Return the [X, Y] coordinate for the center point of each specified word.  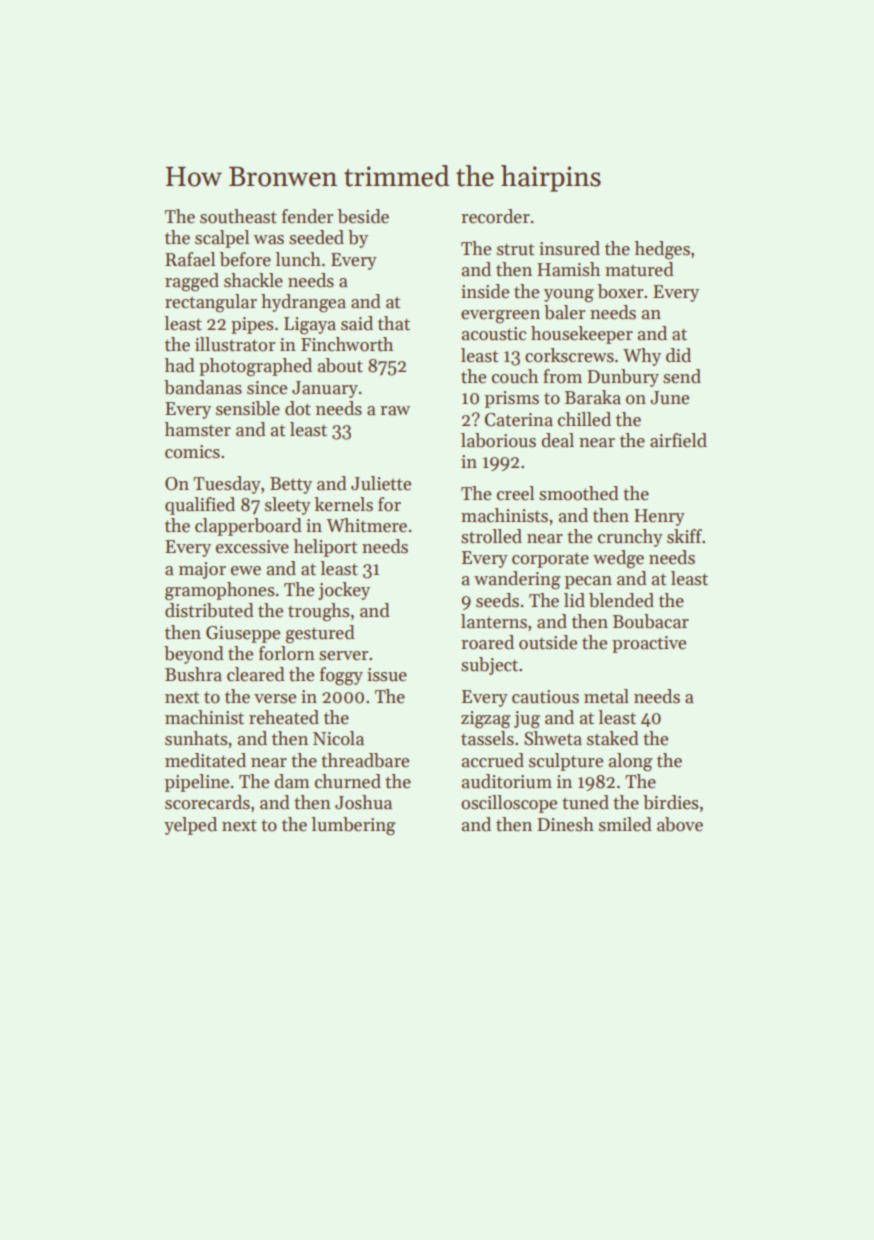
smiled [625, 824]
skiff [684, 536]
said [357, 323]
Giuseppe [243, 634]
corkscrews [569, 355]
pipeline [197, 783]
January [325, 389]
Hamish [568, 269]
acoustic [494, 334]
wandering [517, 580]
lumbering [353, 826]
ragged [192, 282]
